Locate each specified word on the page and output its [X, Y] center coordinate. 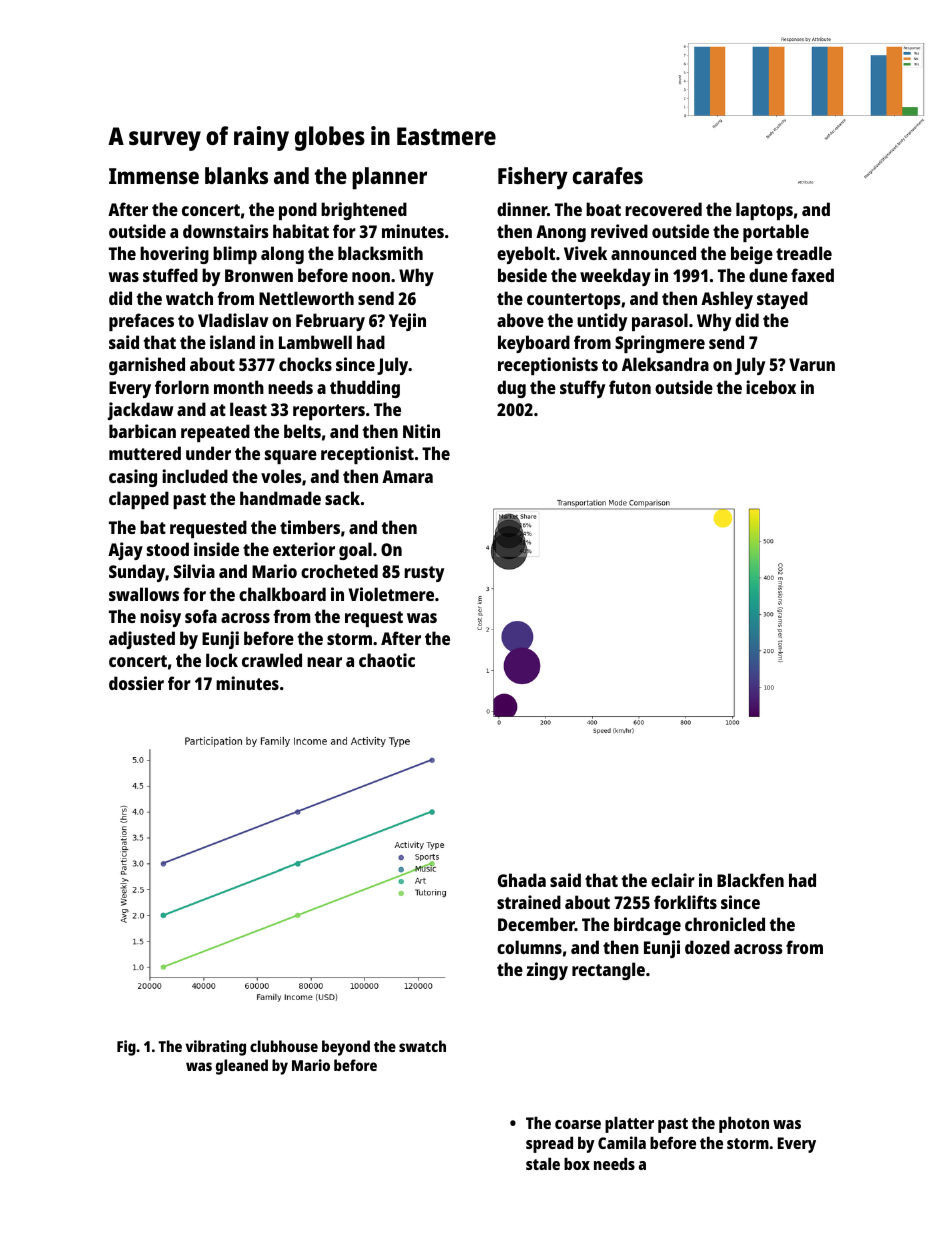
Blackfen [750, 880]
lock [222, 660]
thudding [365, 389]
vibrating [216, 1048]
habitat [301, 231]
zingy [547, 971]
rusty [424, 574]
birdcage [647, 926]
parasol [660, 322]
